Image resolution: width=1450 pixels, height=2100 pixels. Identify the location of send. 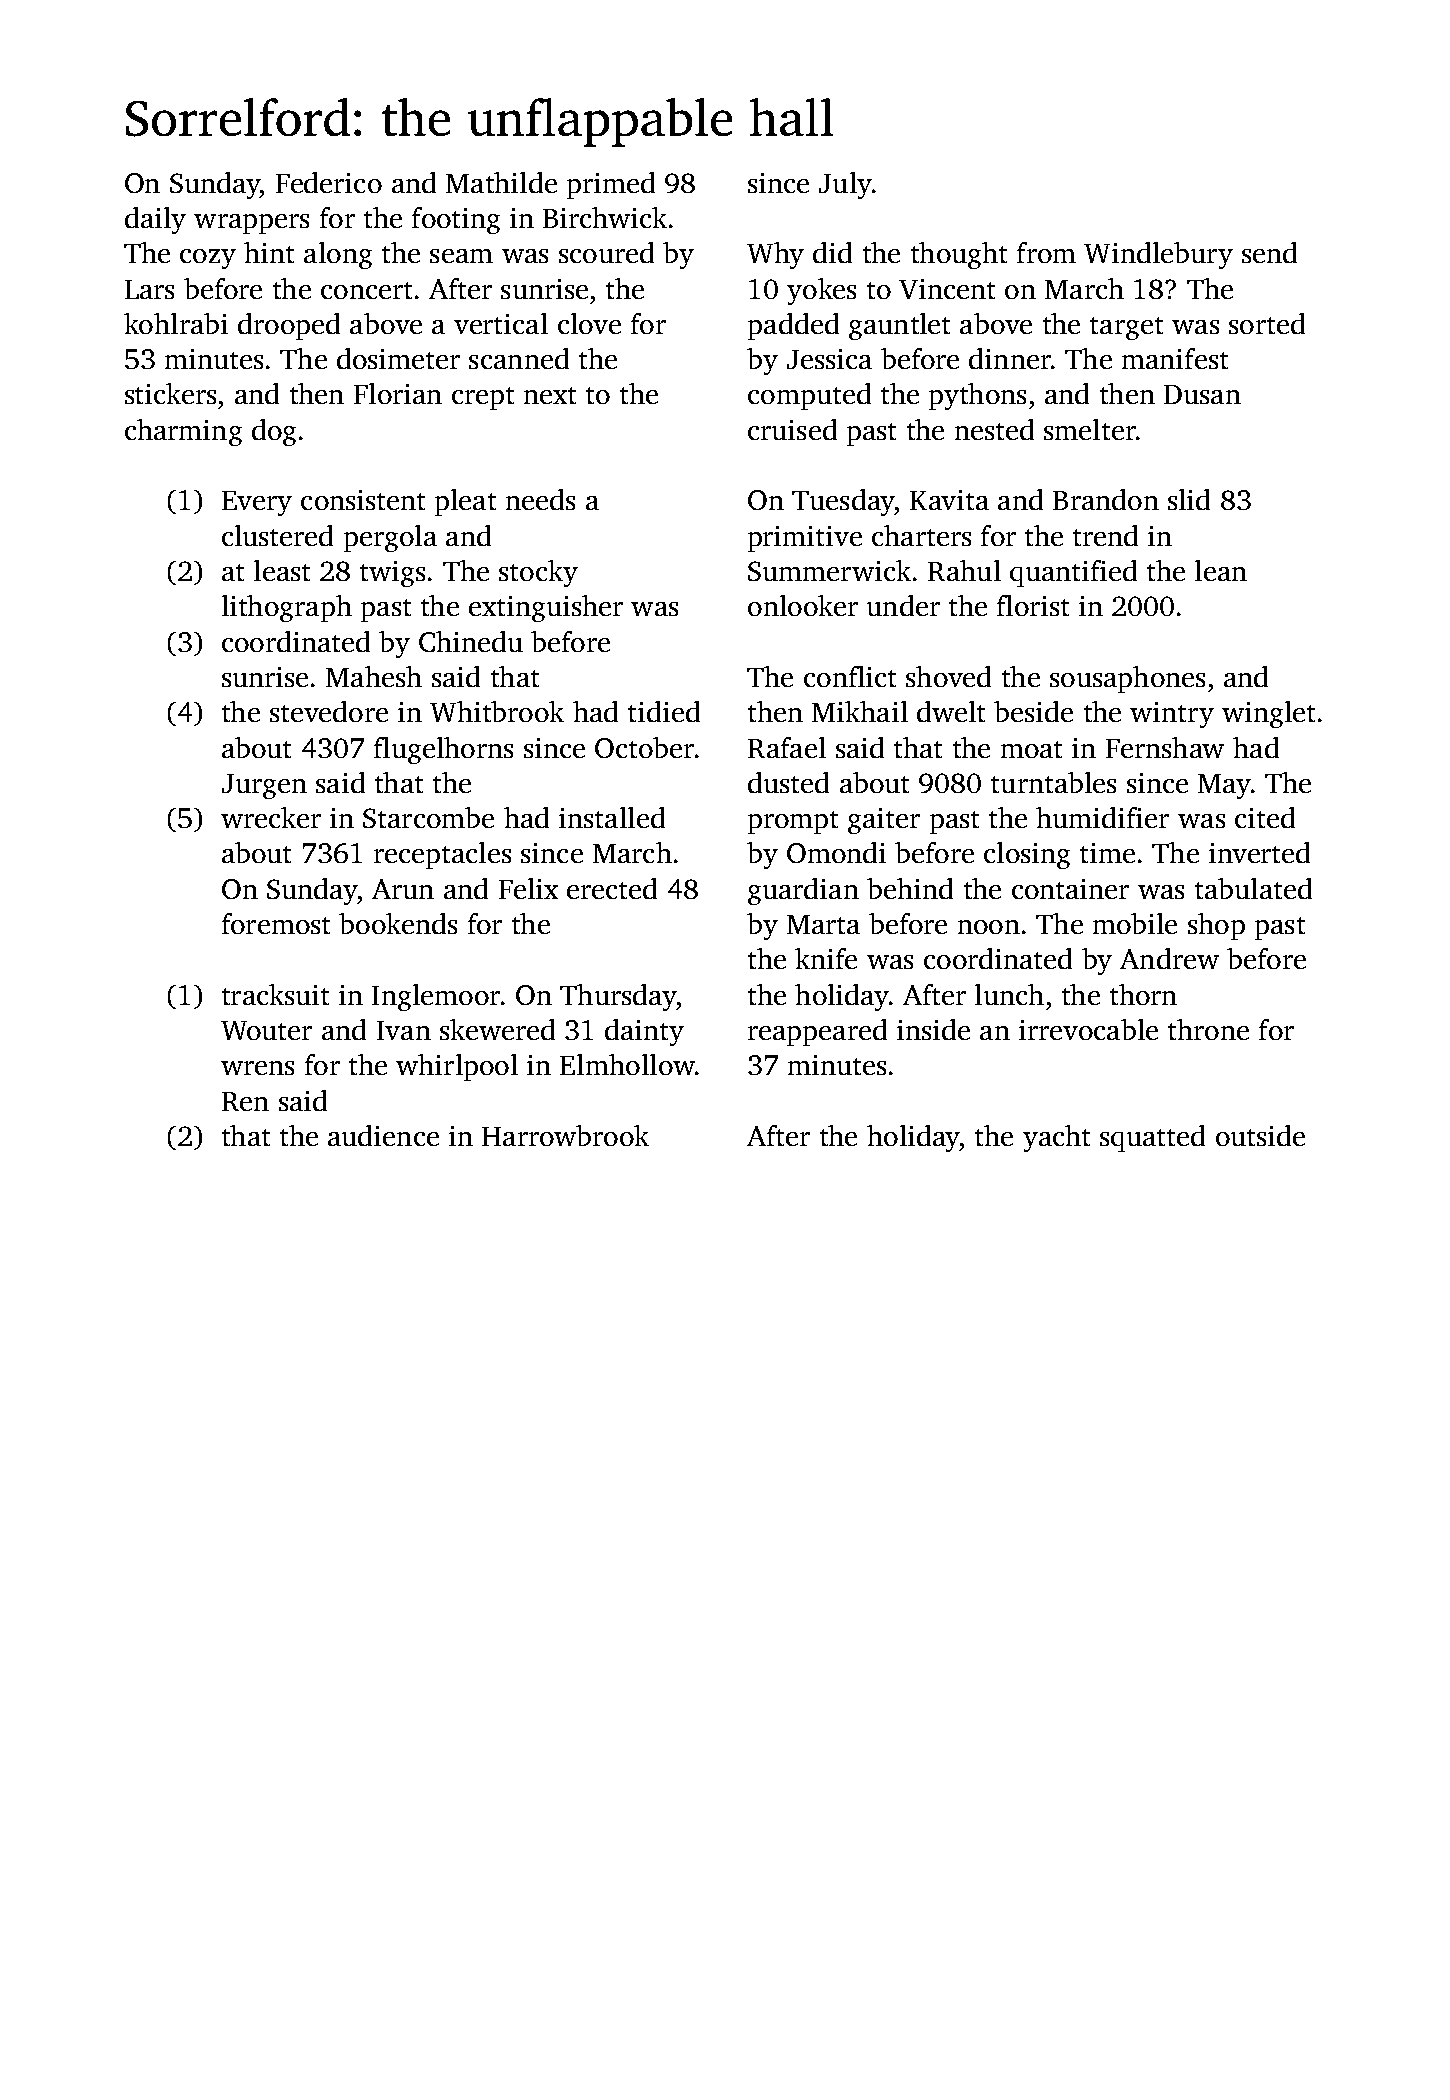
(1269, 252).
